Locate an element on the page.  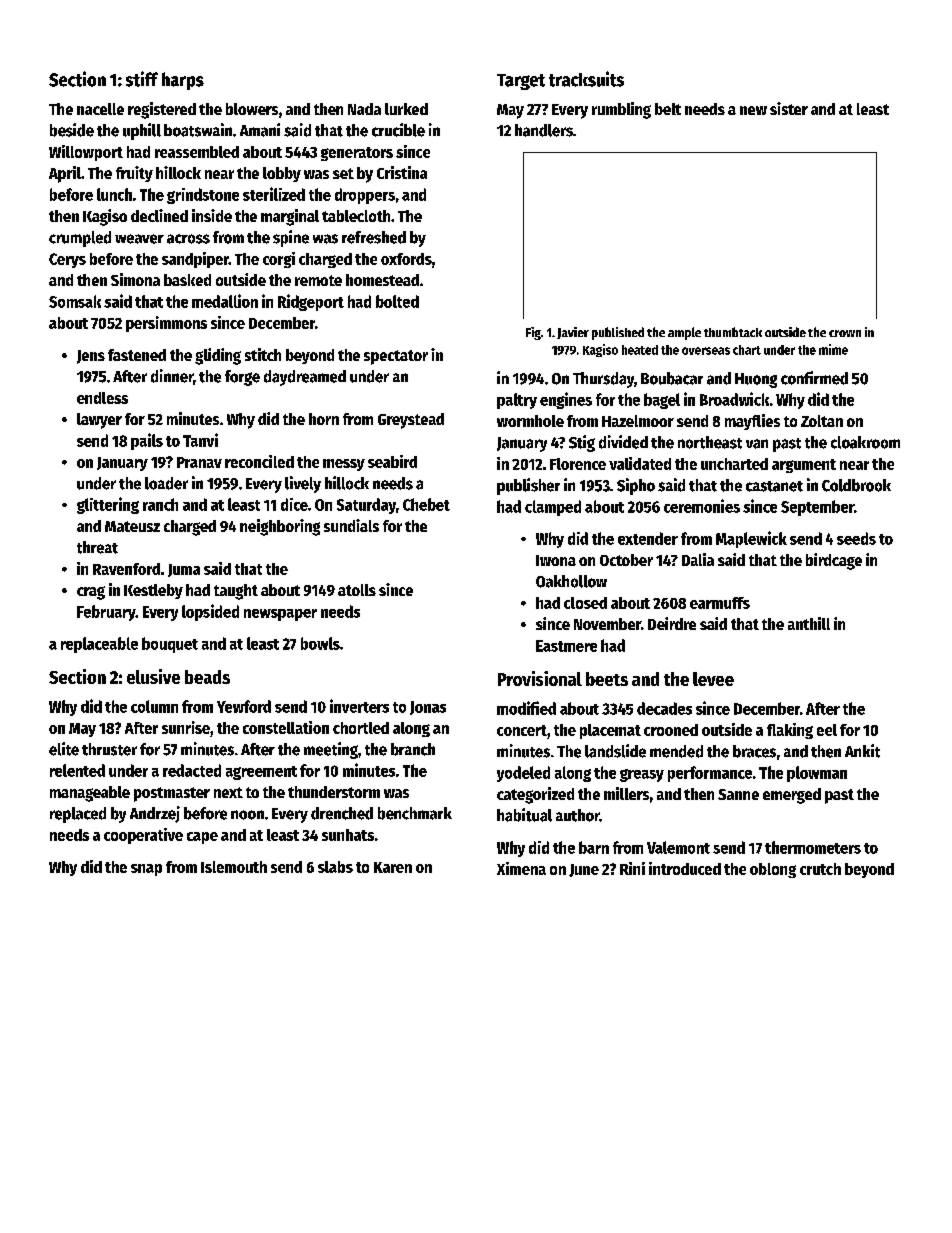
handlers is located at coordinates (544, 130).
